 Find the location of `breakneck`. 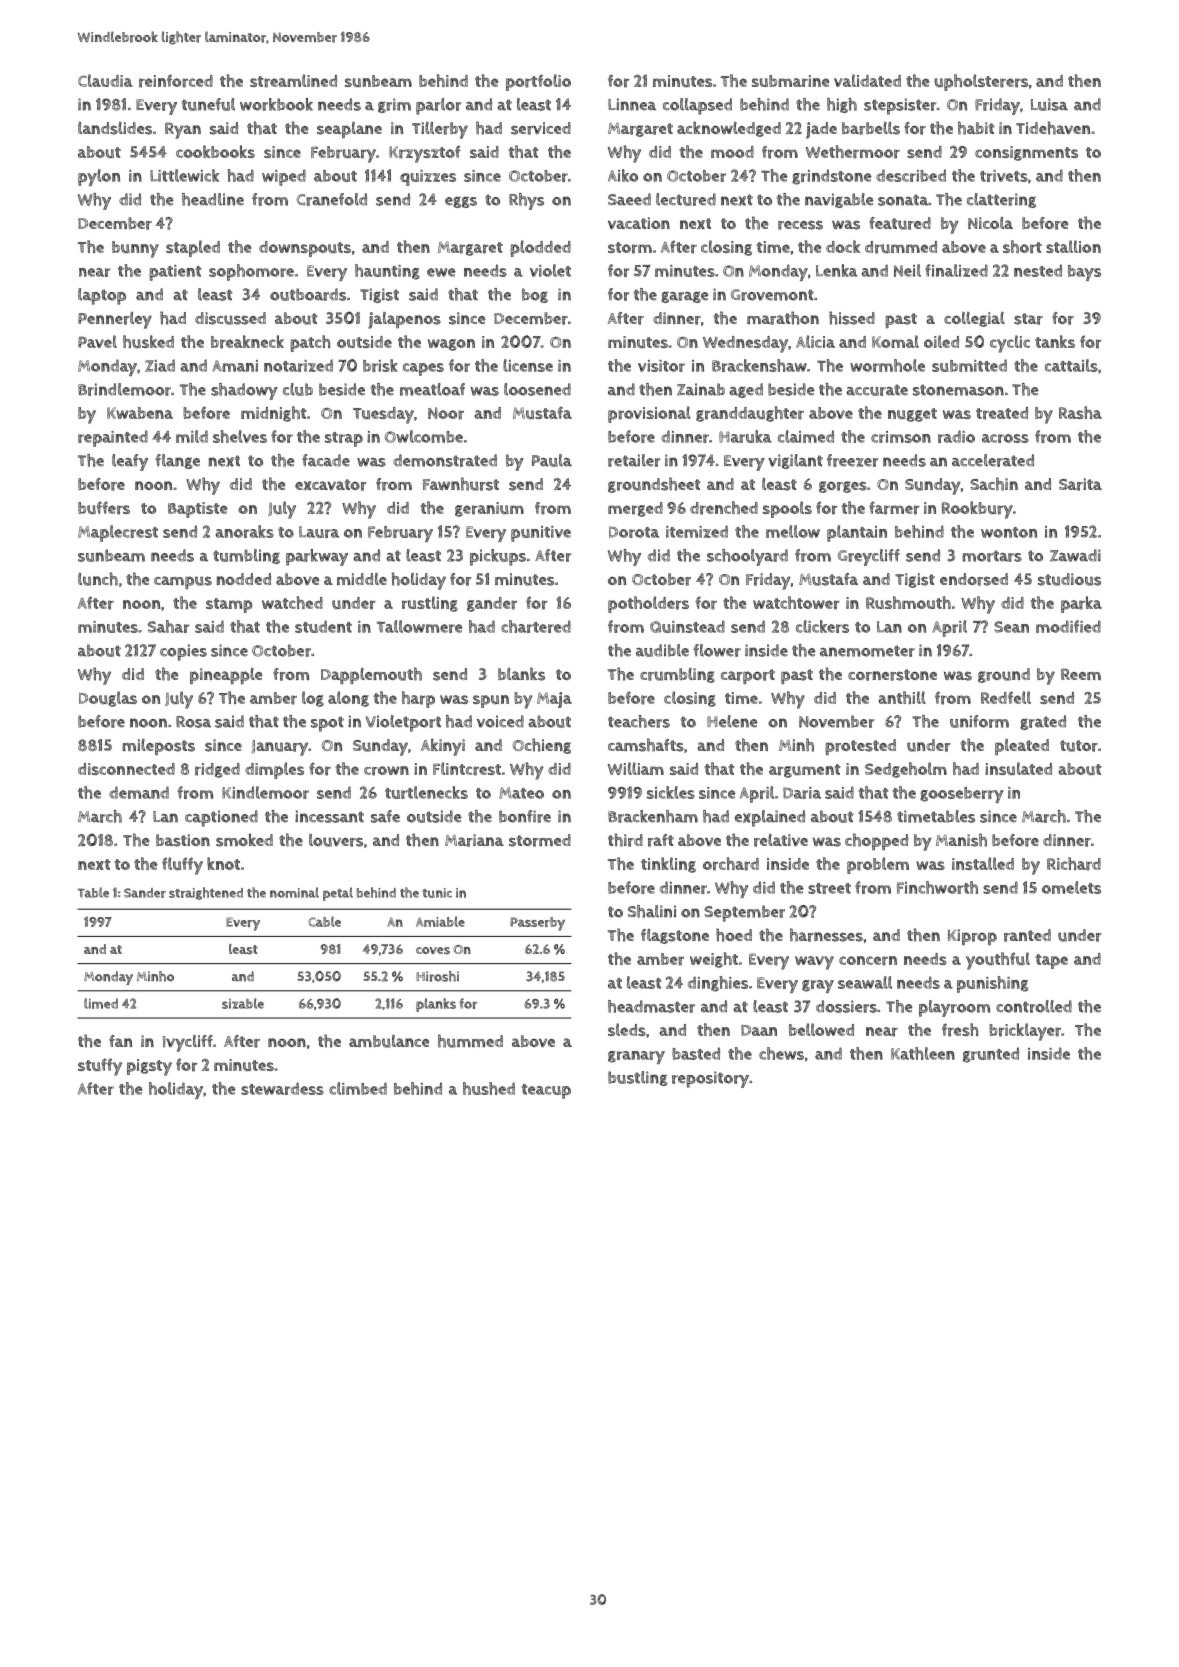

breakneck is located at coordinates (247, 342).
